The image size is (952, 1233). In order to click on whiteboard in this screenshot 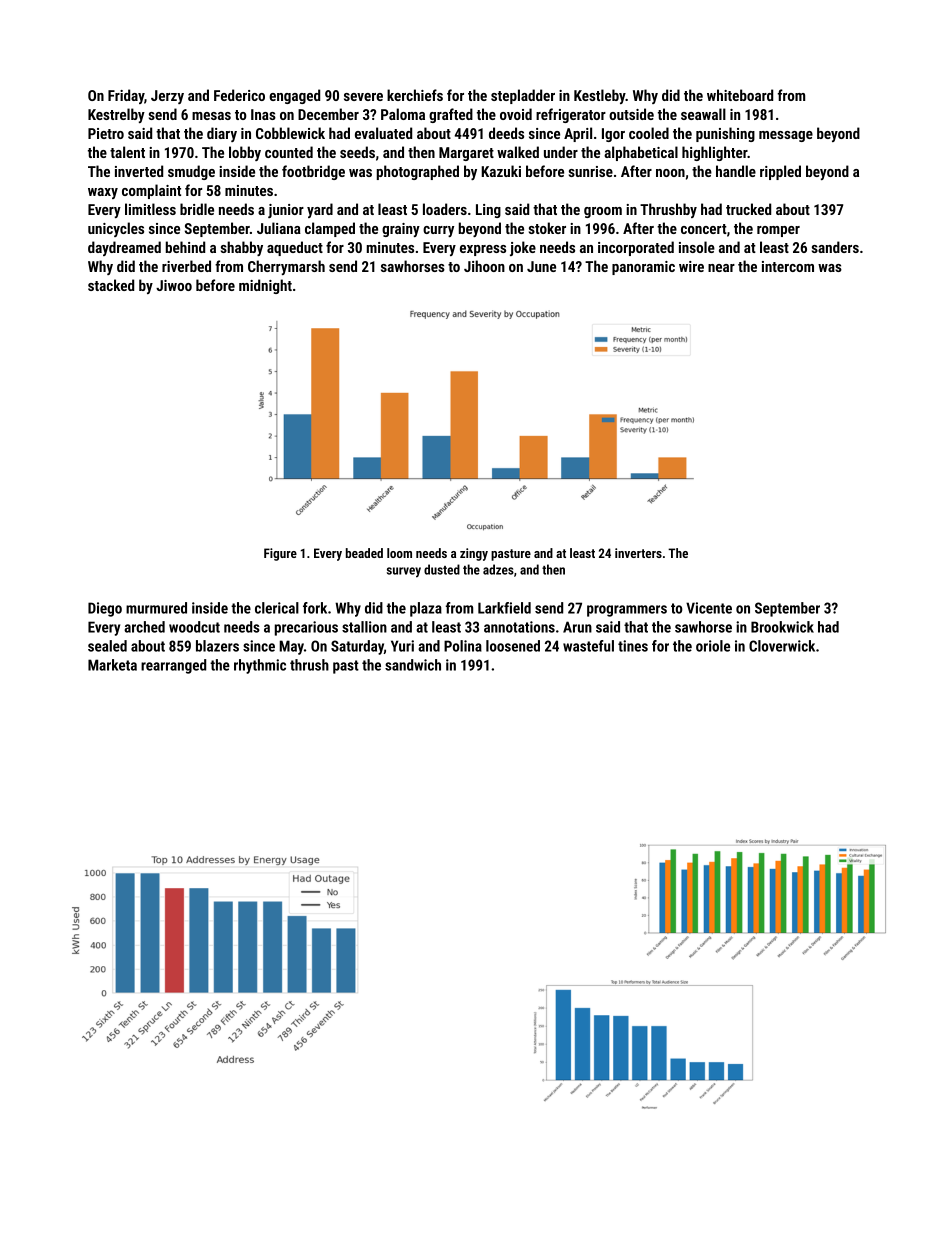, I will do `click(740, 95)`.
